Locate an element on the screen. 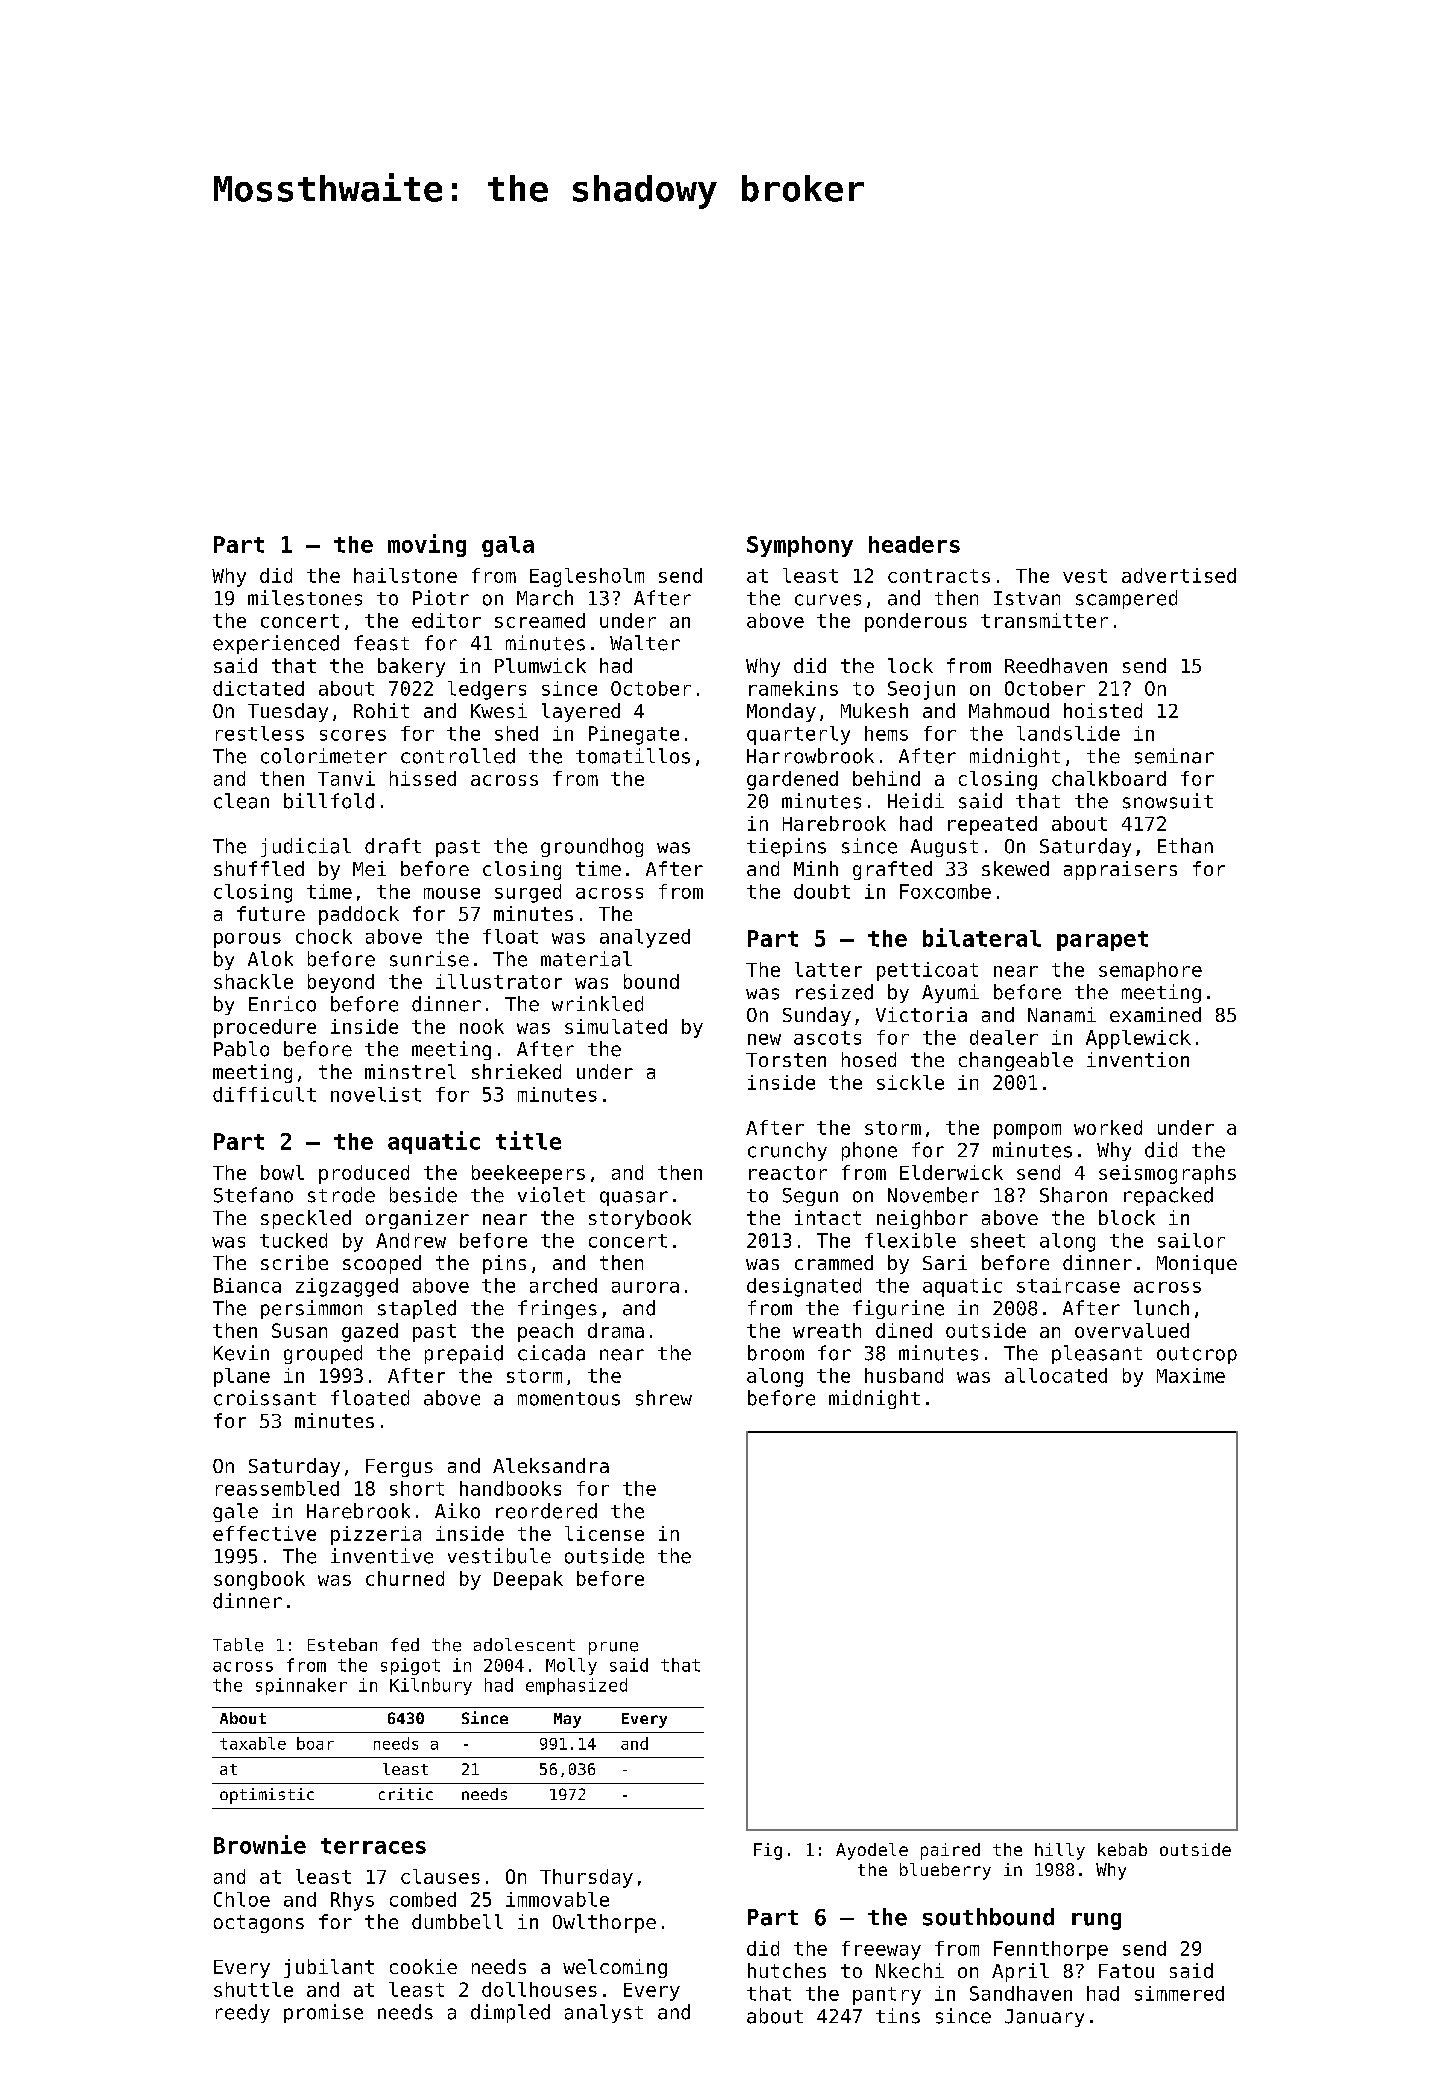 The image size is (1450, 2100). ponderous is located at coordinates (916, 622).
